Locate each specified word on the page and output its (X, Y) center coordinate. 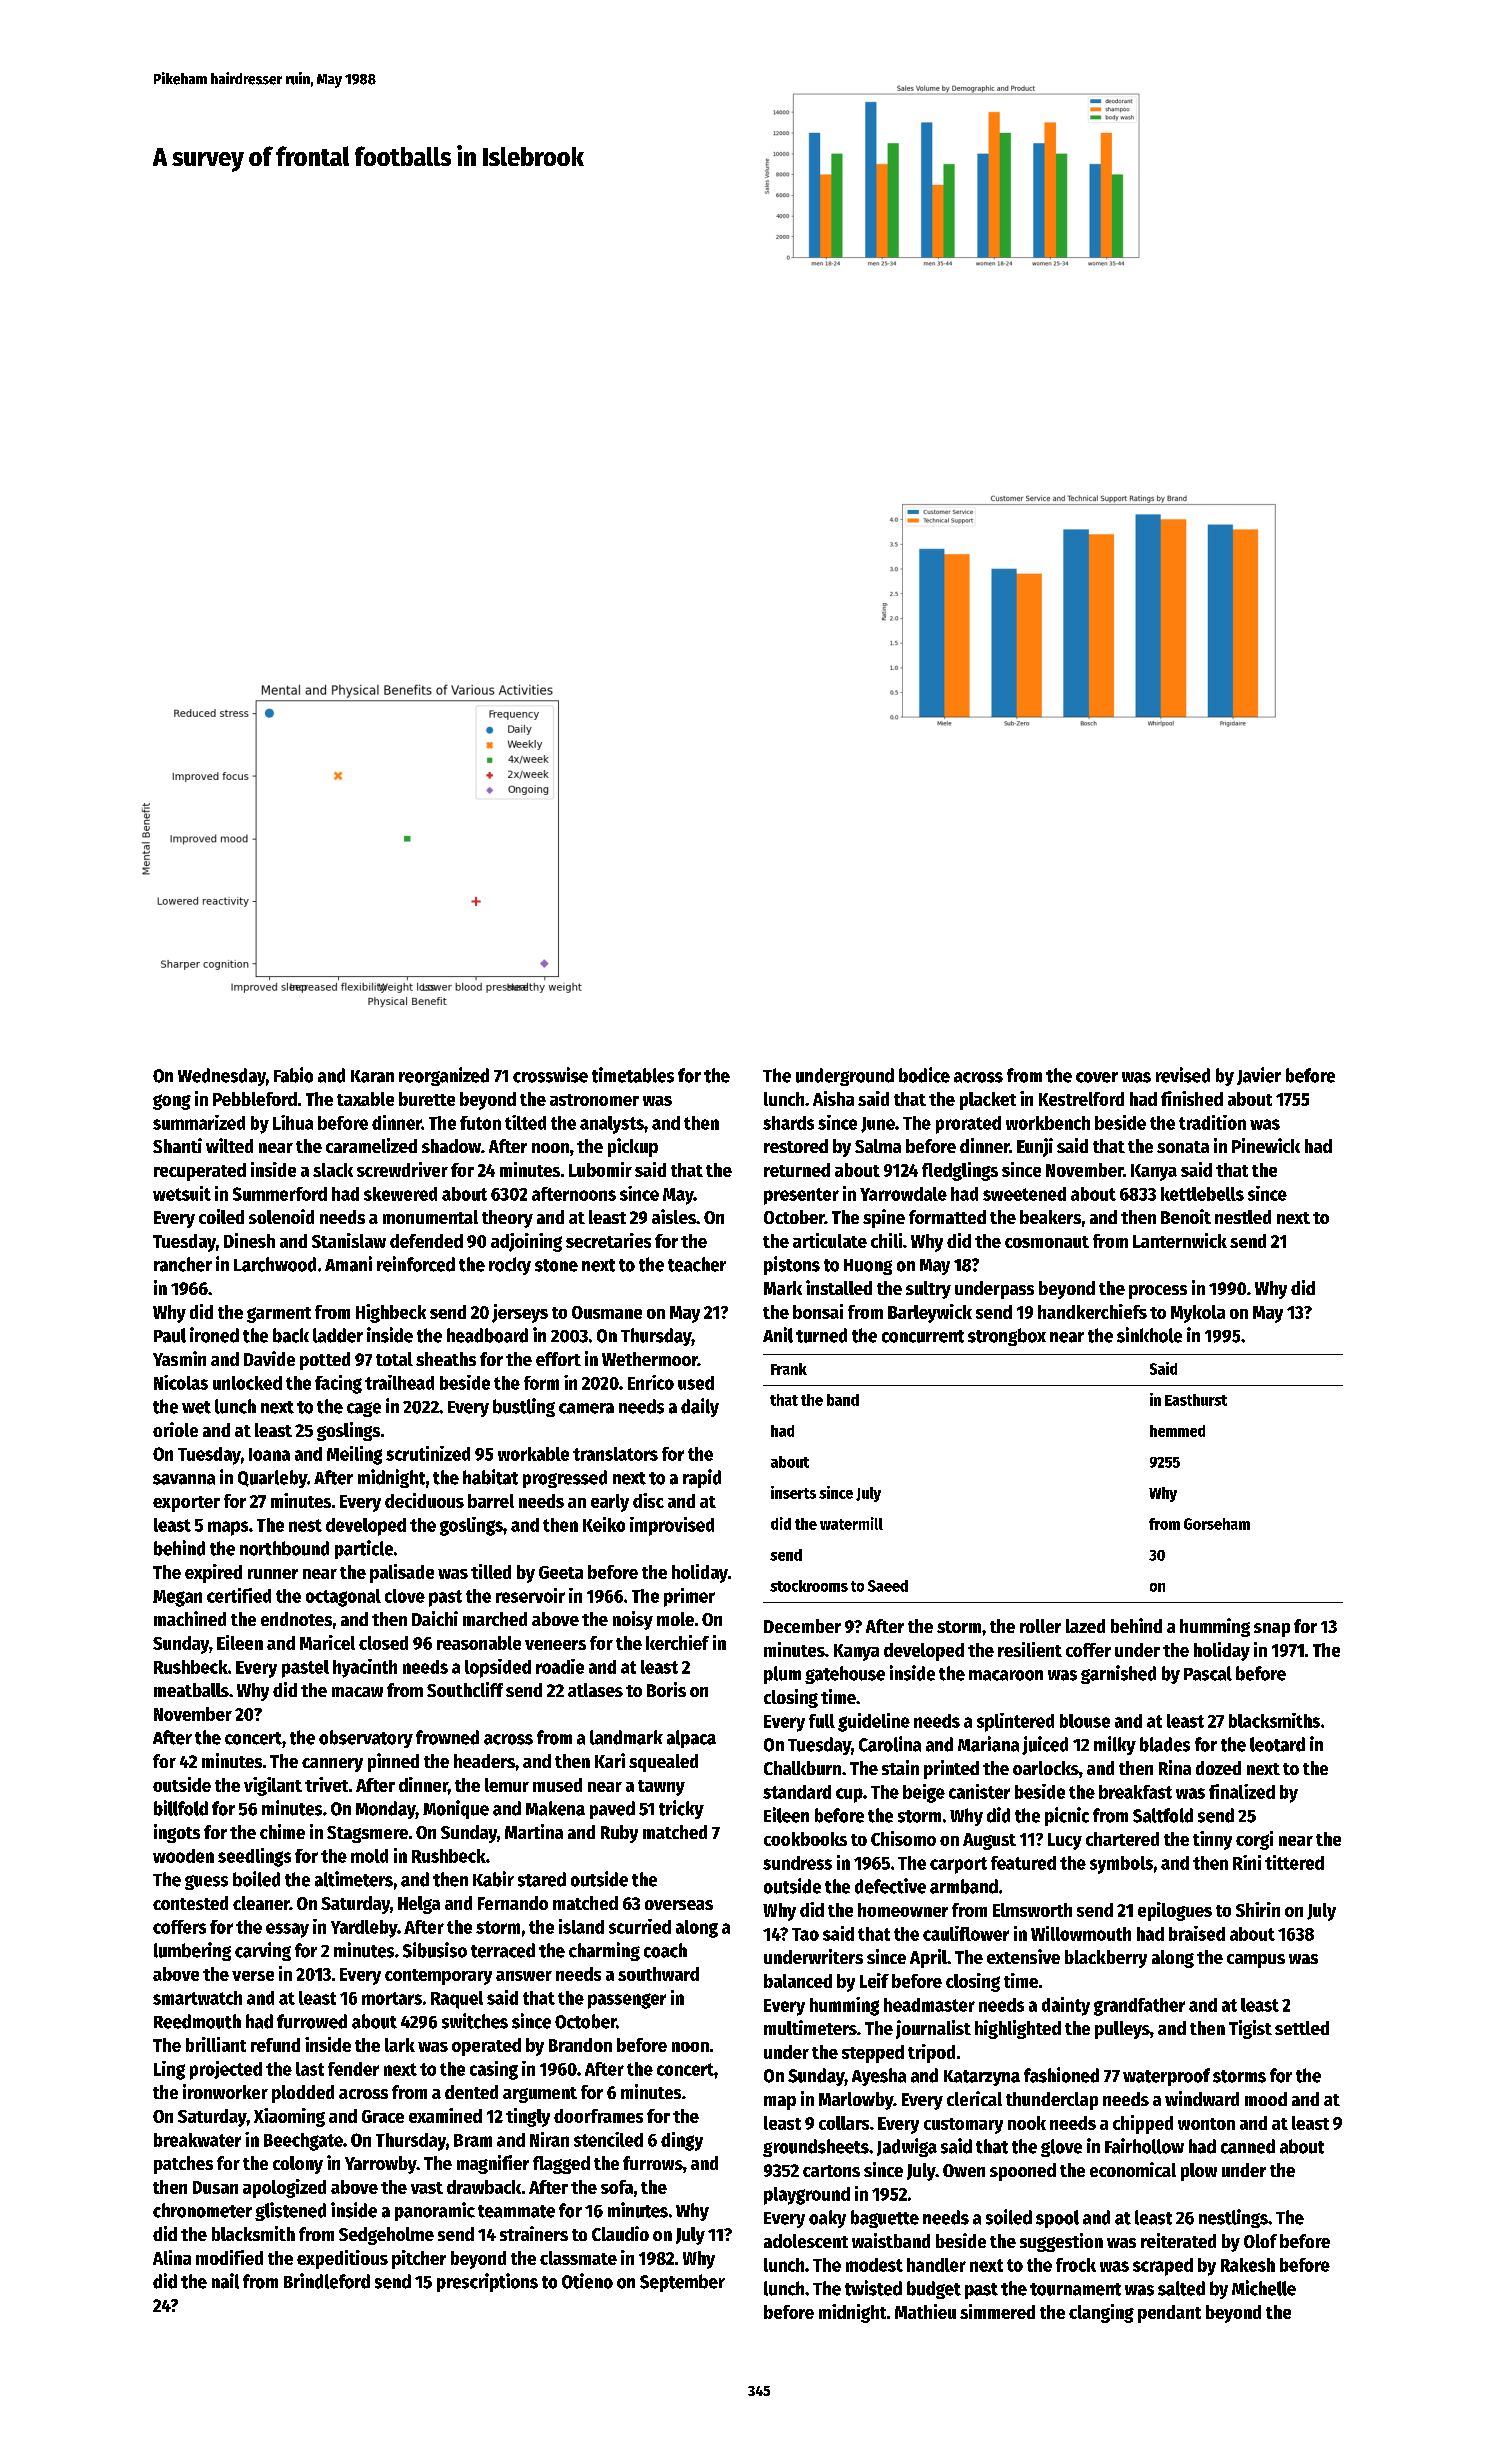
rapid (702, 1478)
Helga (419, 1905)
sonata (1183, 1147)
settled (1302, 2028)
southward (658, 1974)
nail (225, 2281)
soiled (1009, 2217)
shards (788, 1123)
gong (172, 1102)
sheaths (446, 1359)
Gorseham (1217, 1524)
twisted (873, 2288)
